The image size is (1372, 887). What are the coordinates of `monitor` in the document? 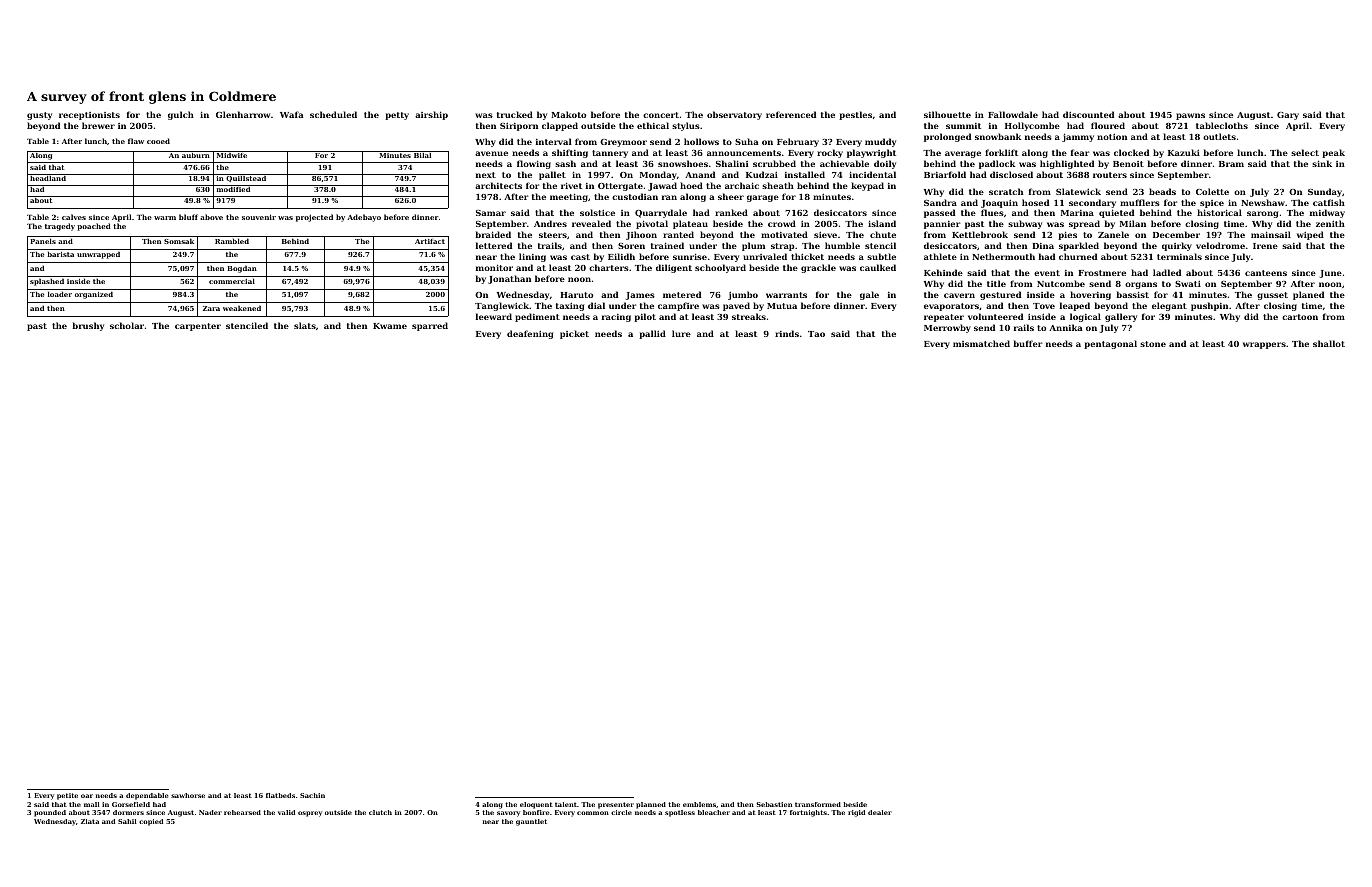 It's located at (494, 267).
